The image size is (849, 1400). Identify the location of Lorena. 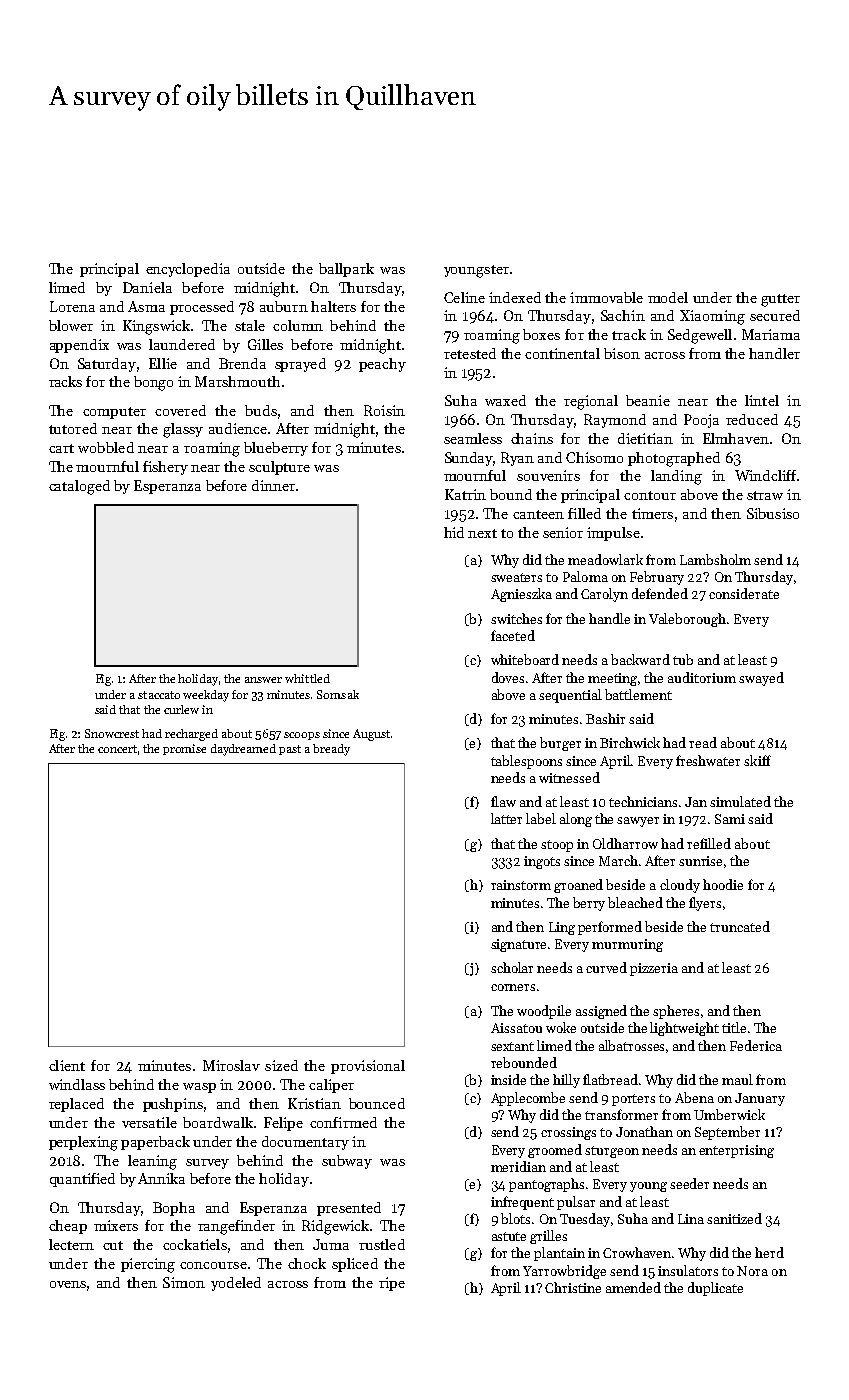
(72, 306).
